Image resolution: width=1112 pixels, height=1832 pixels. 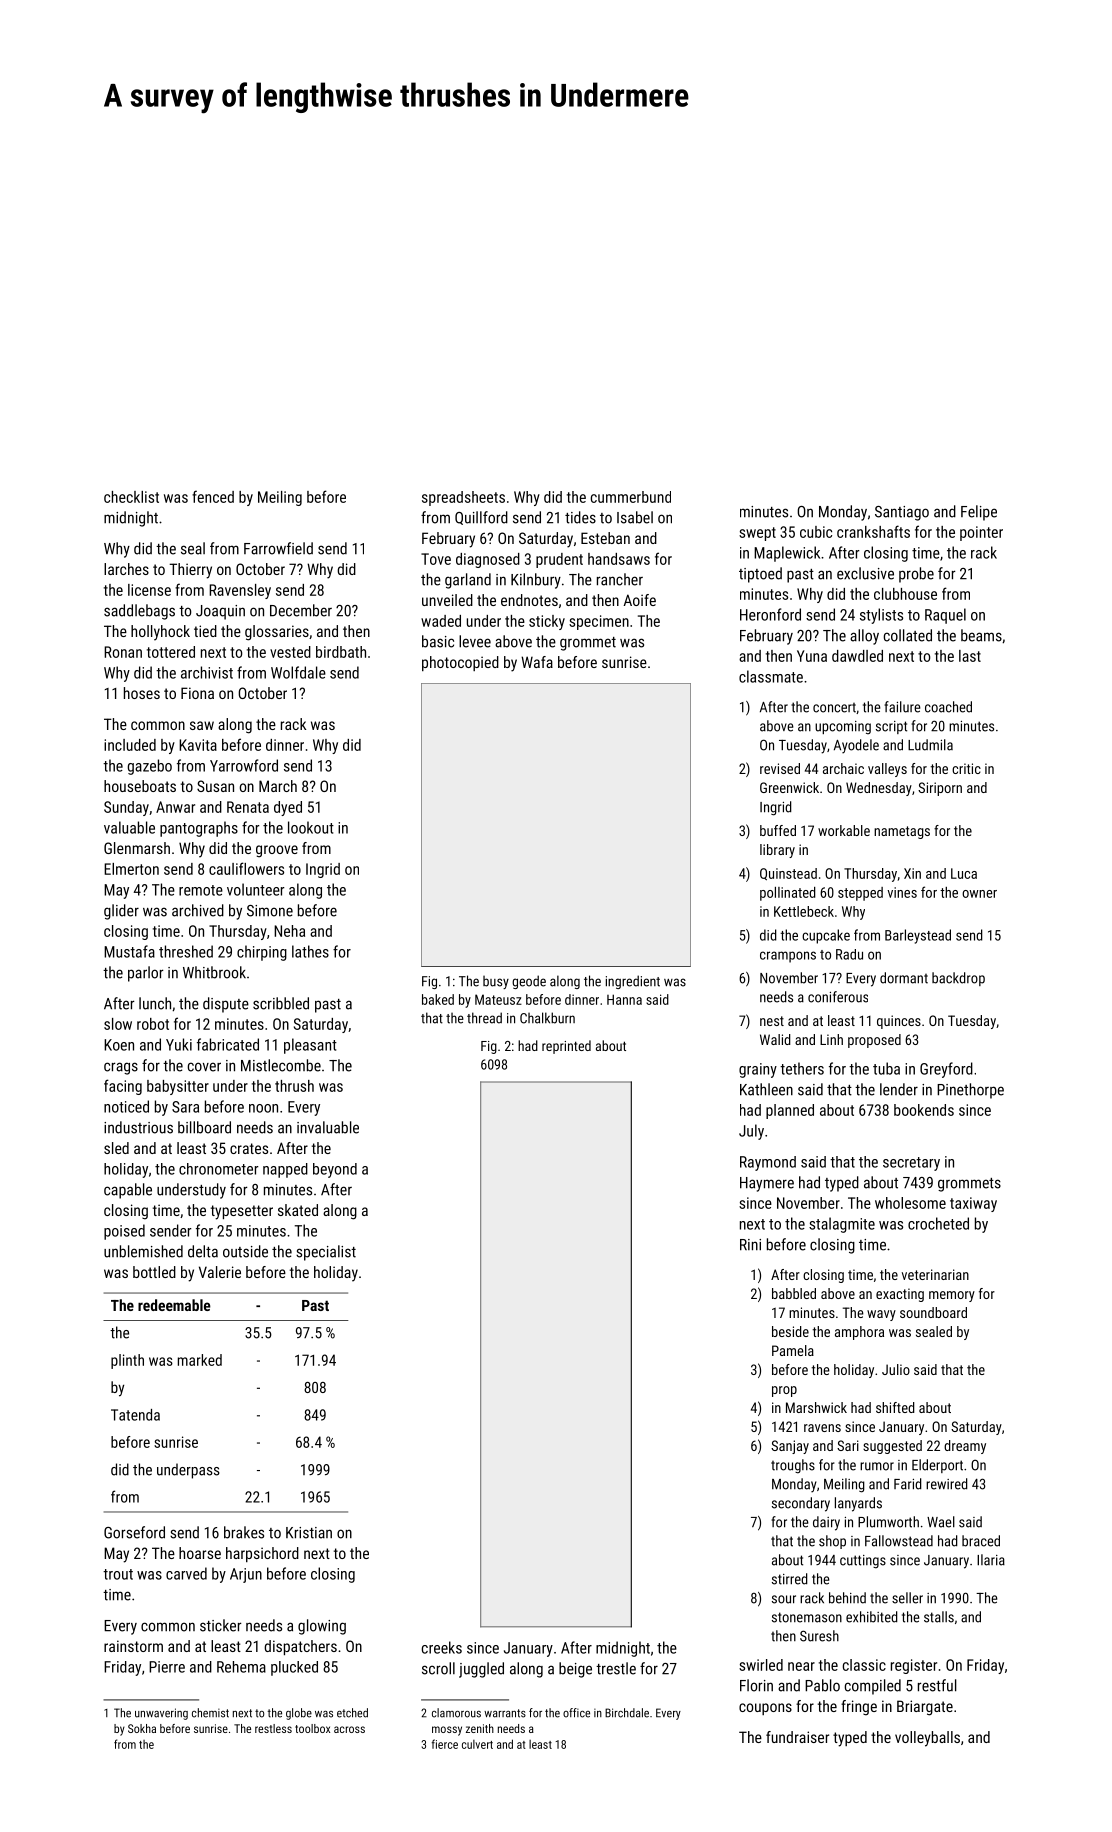 I want to click on stalls, so click(x=939, y=1617).
